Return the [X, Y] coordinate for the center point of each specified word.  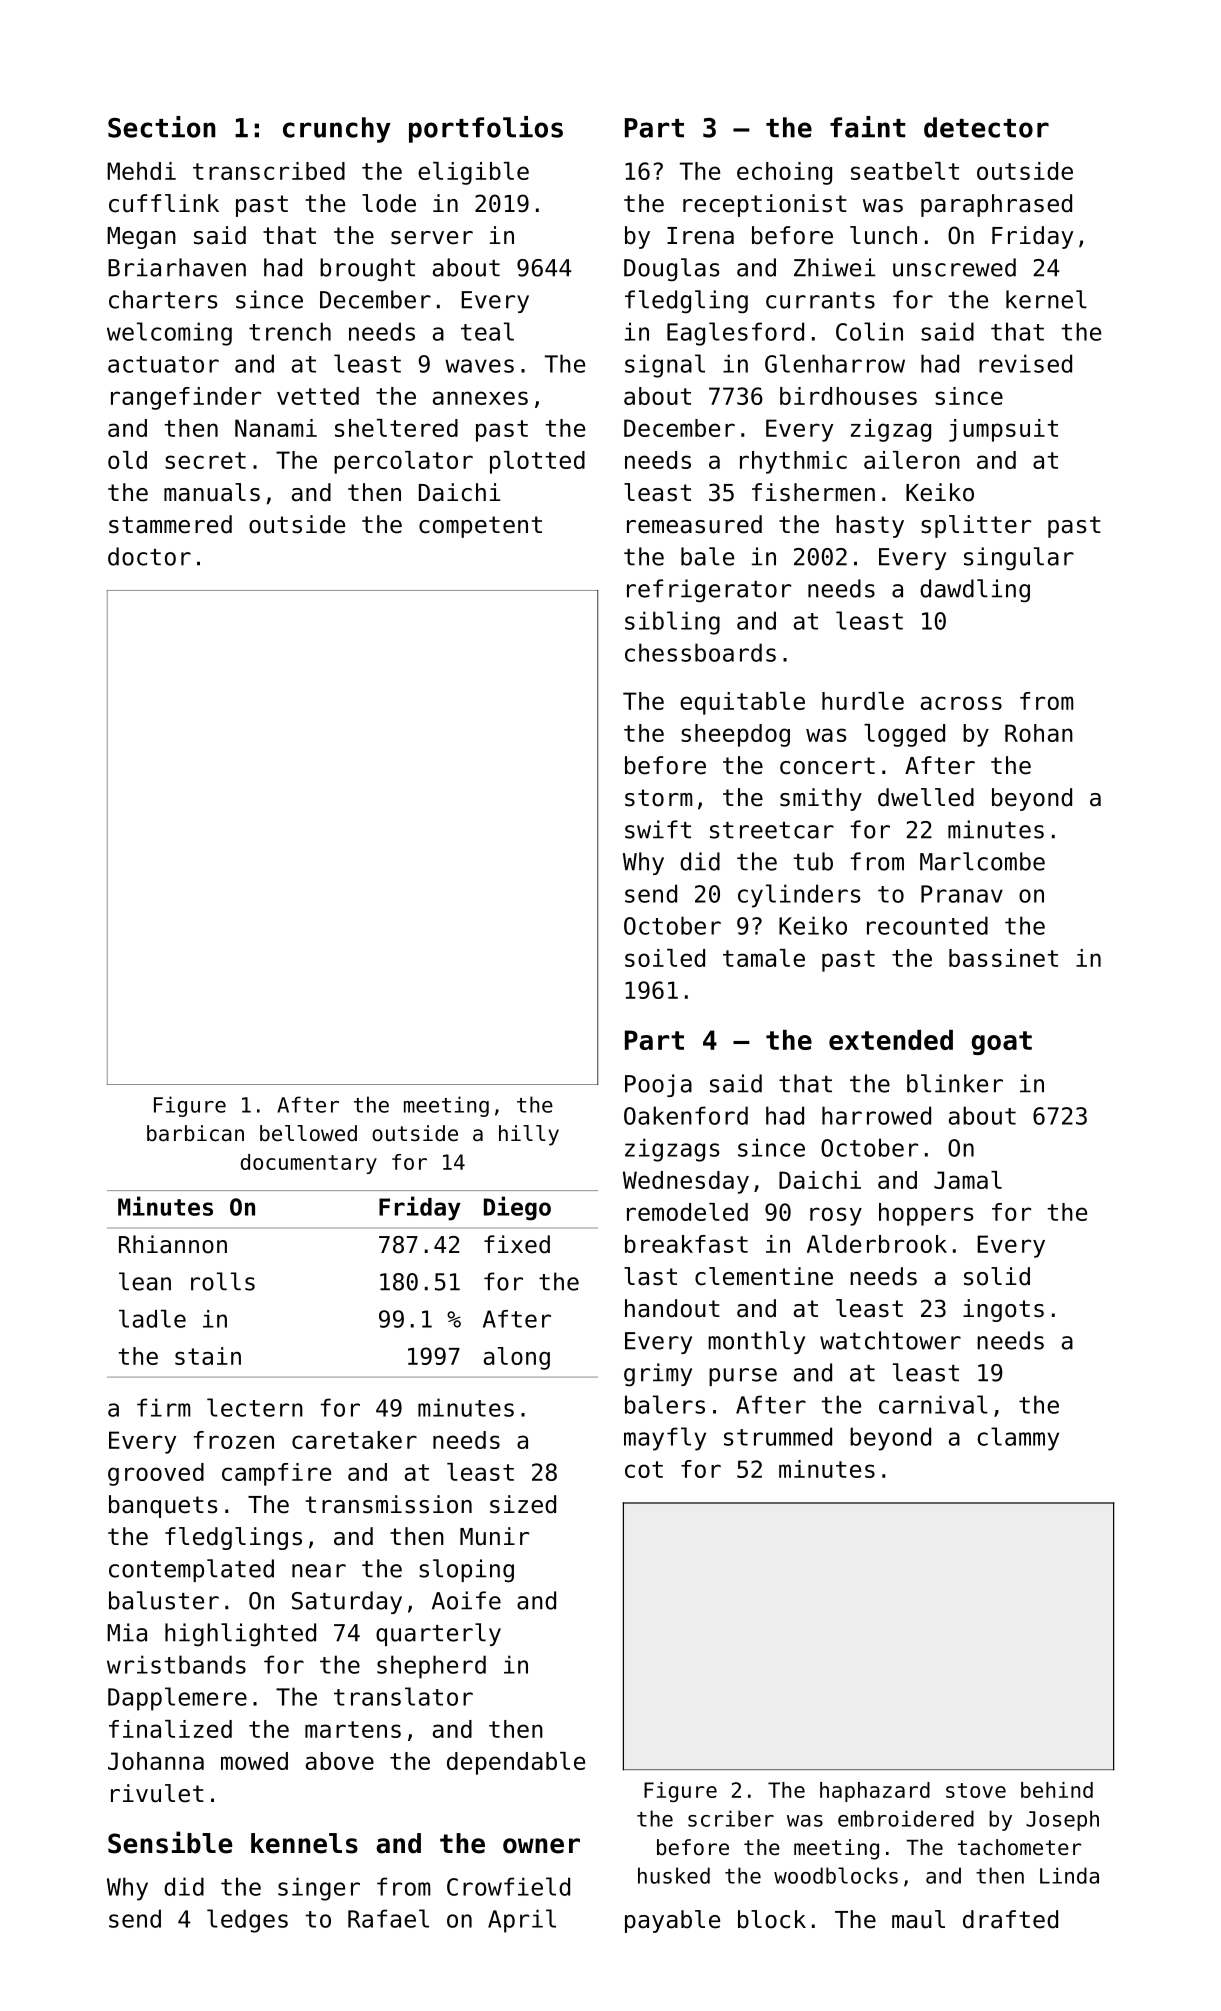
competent [480, 527]
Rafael [388, 1918]
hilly [529, 1135]
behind [1057, 1790]
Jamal [968, 1180]
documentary [309, 1164]
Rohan [1039, 733]
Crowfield [508, 1886]
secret [205, 460]
